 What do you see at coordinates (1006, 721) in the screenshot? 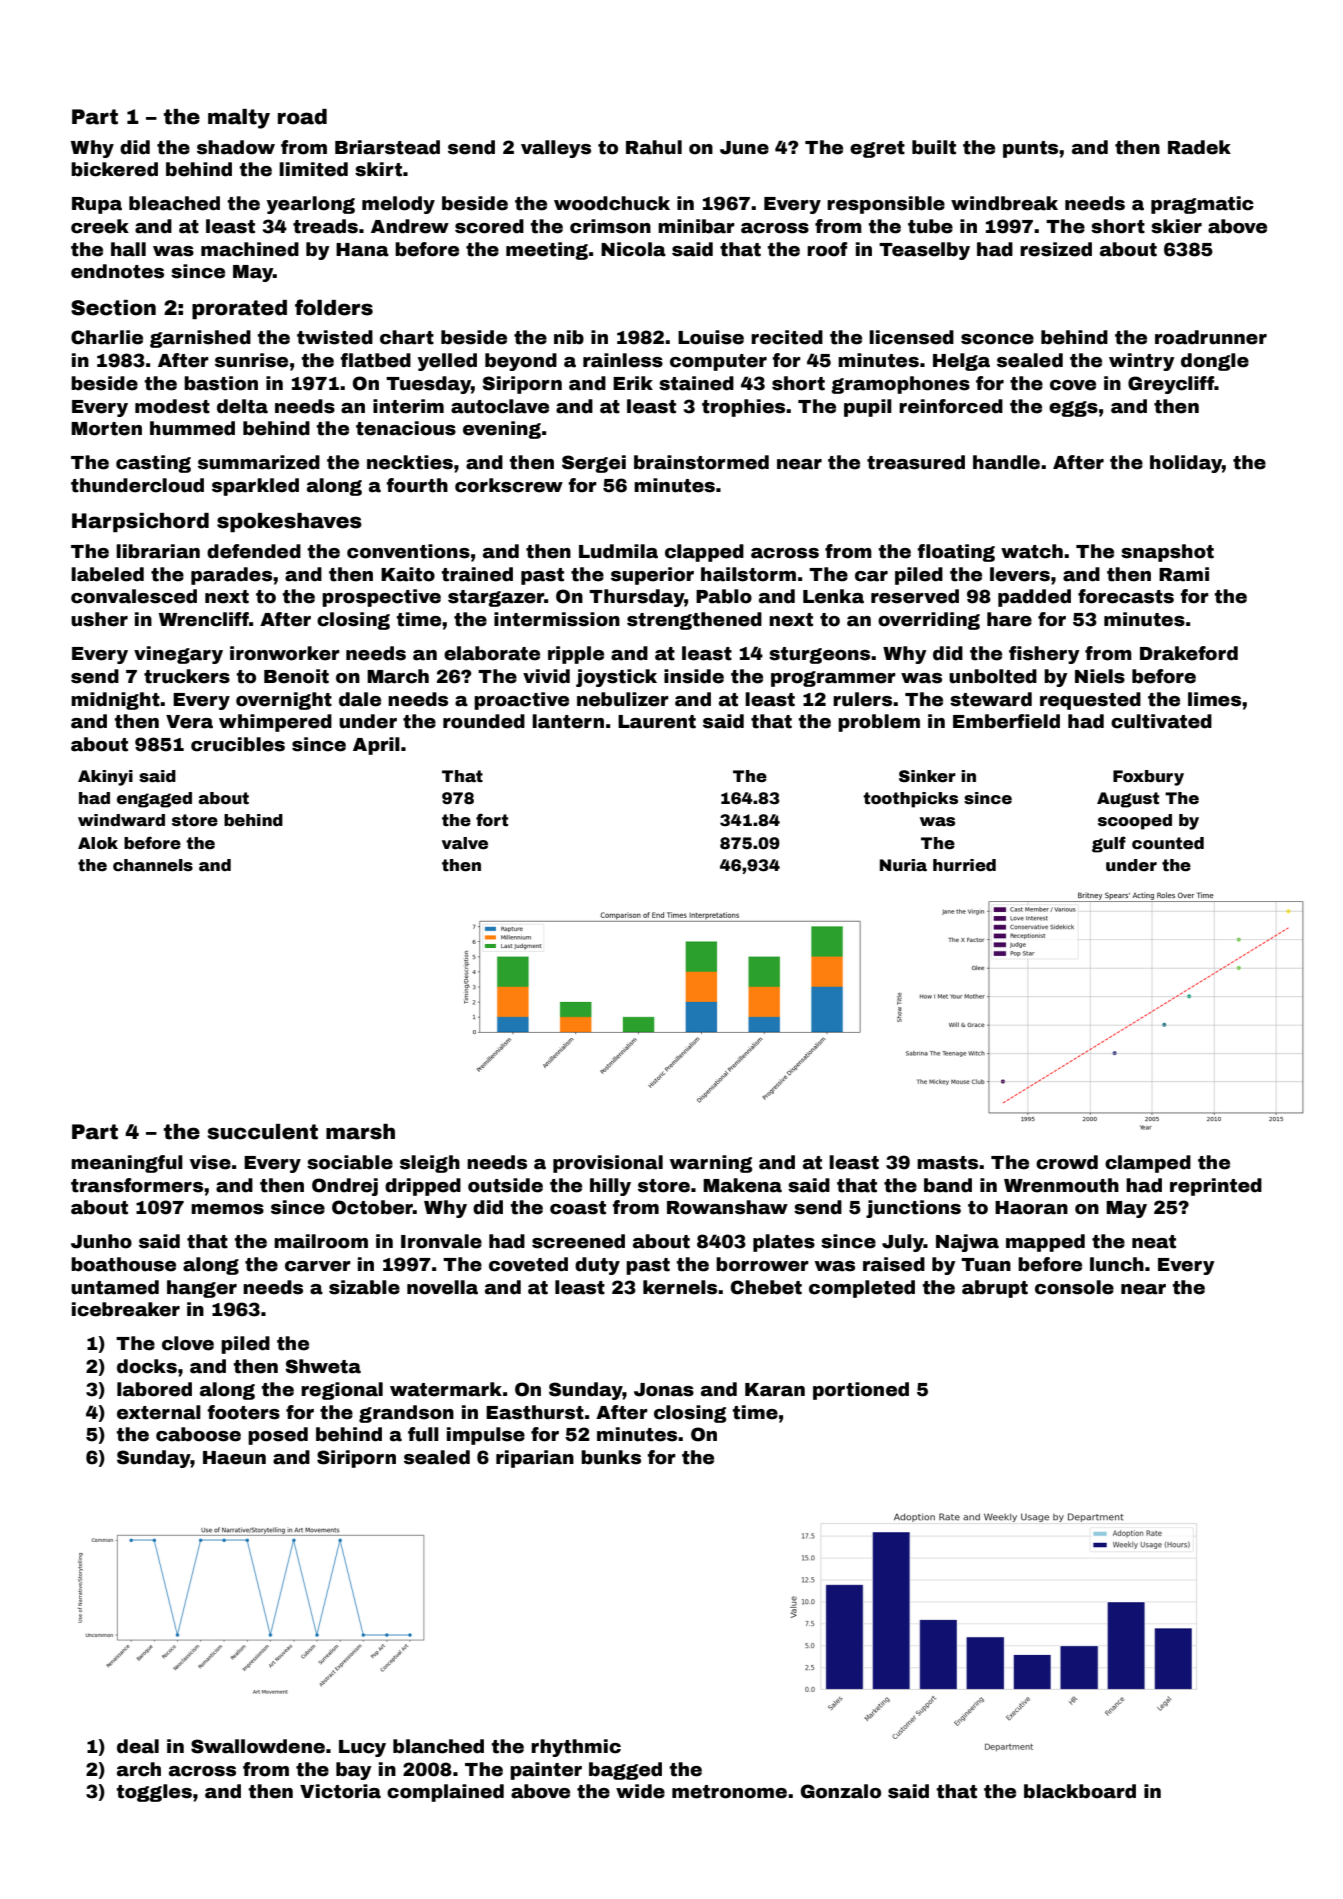
I see `Emberfield` at bounding box center [1006, 721].
